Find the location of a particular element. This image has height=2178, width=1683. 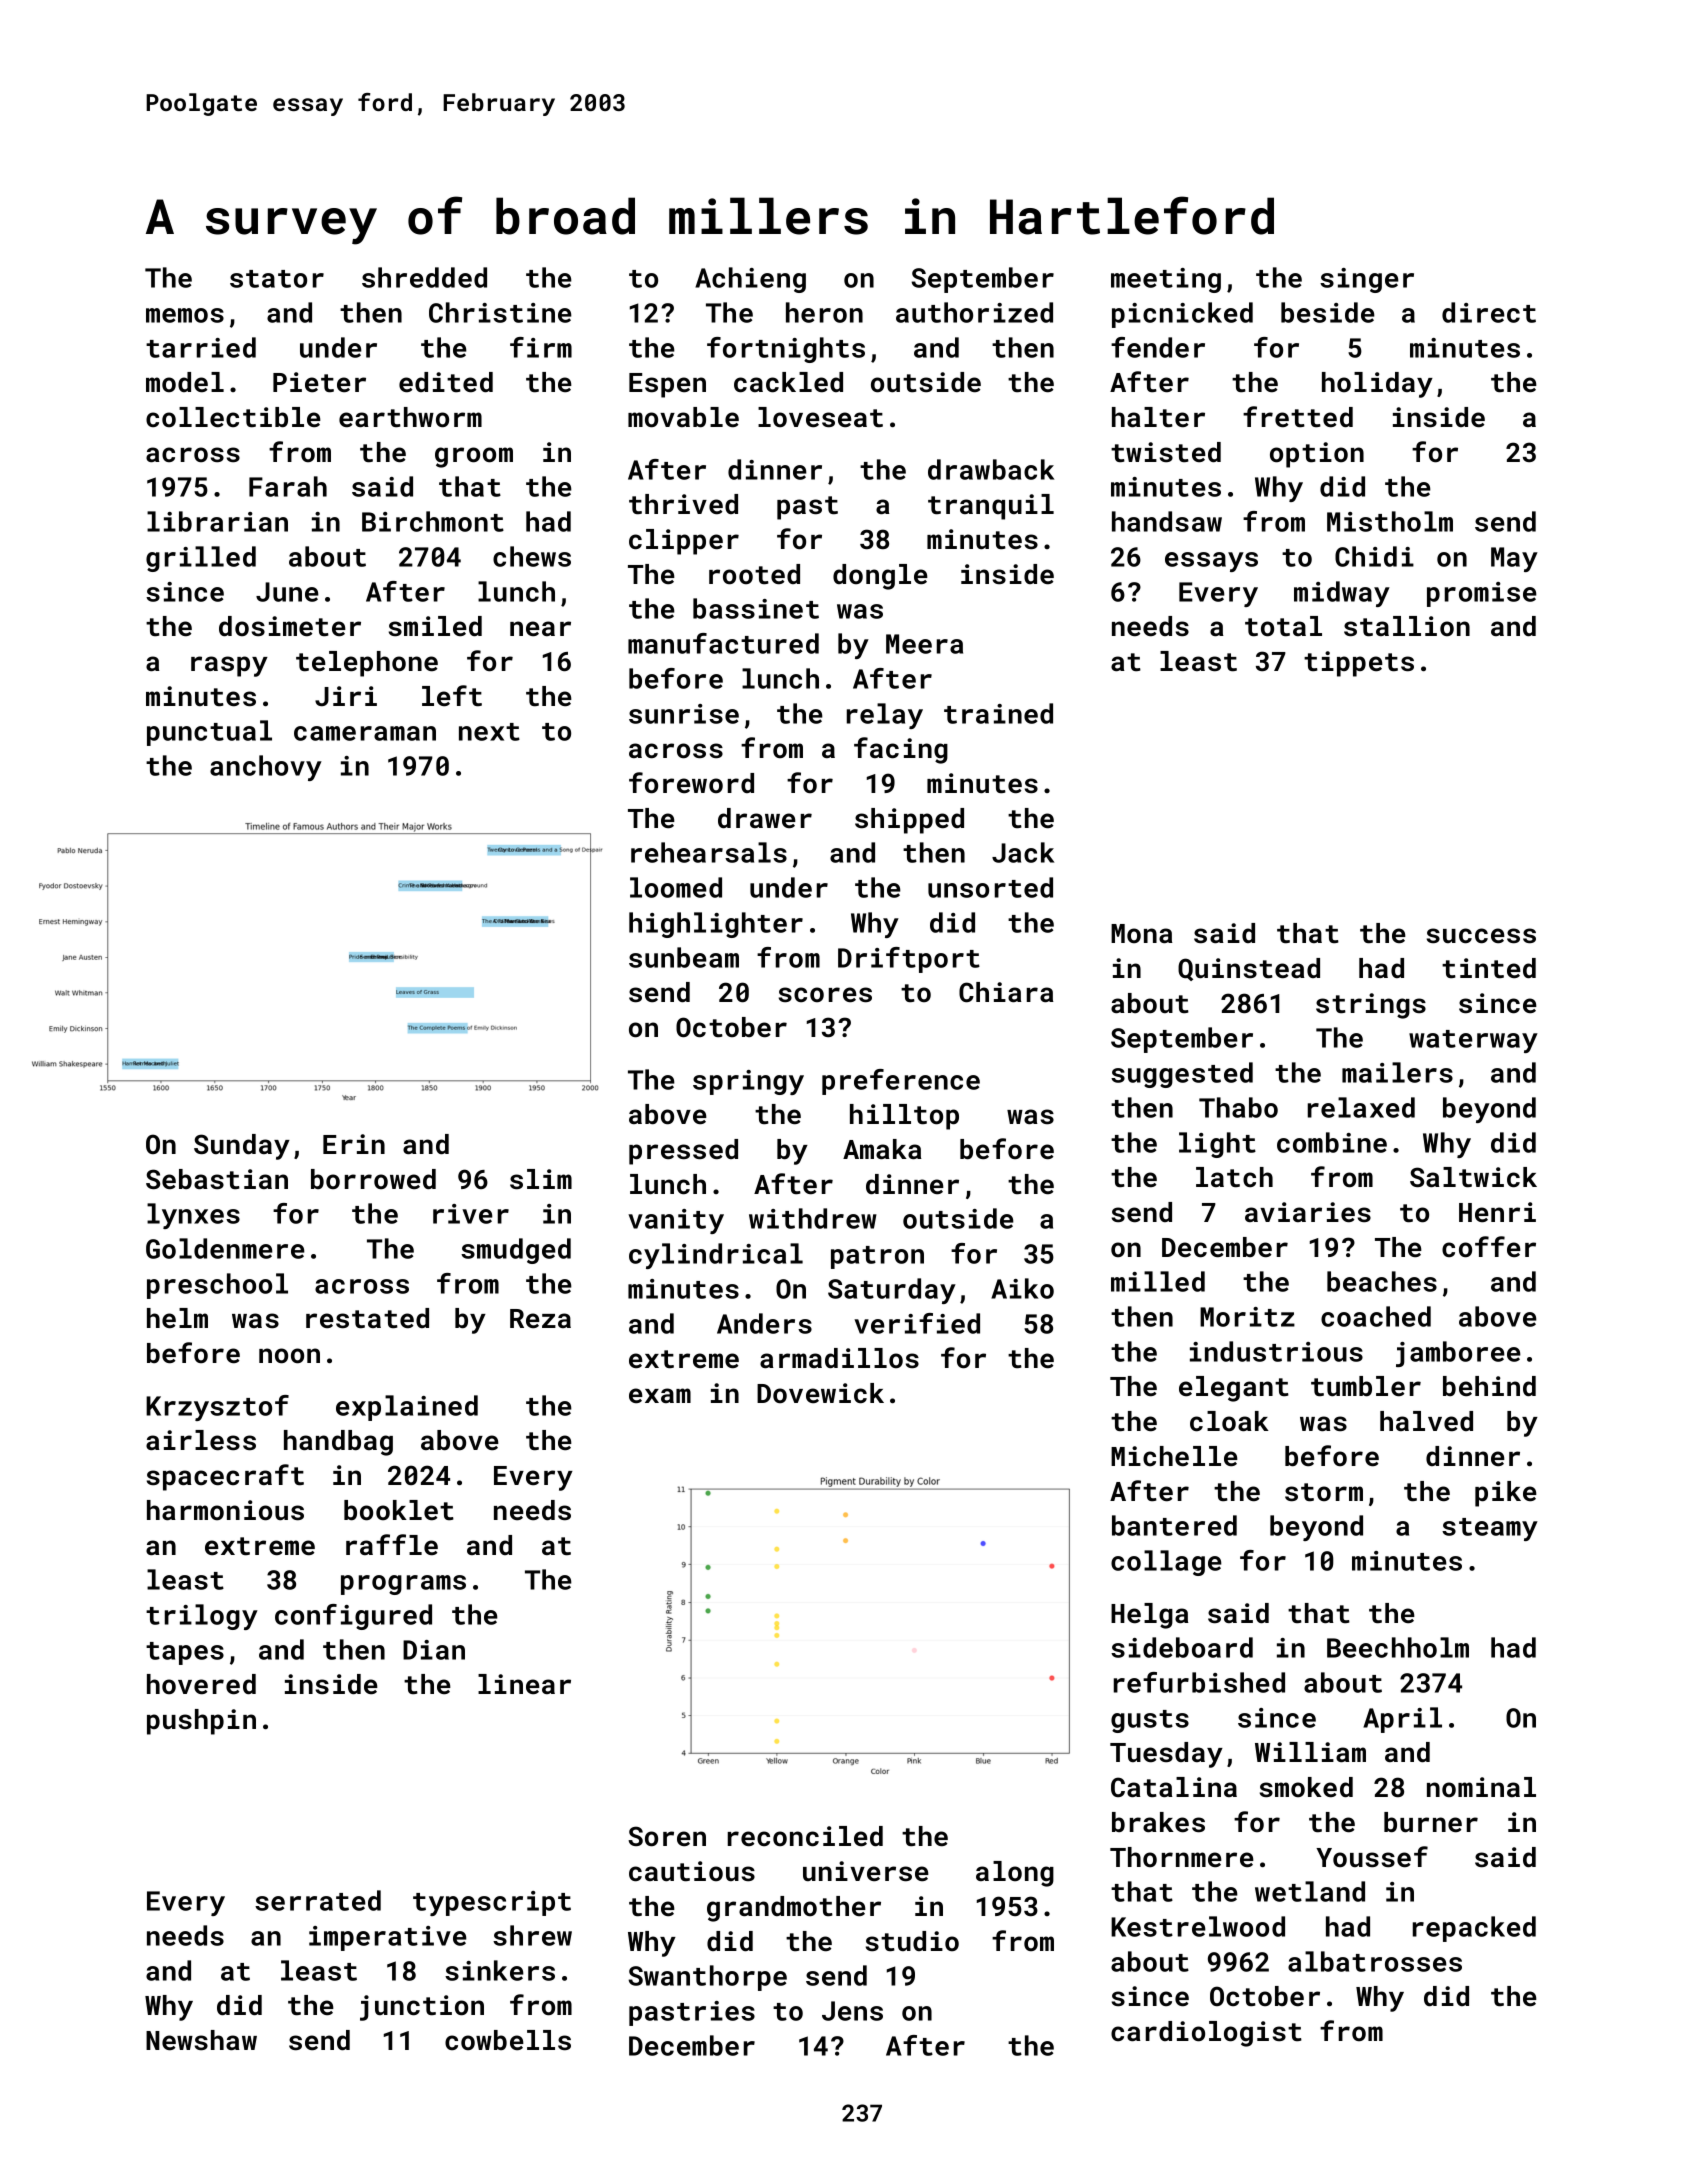

singer is located at coordinates (1367, 280).
